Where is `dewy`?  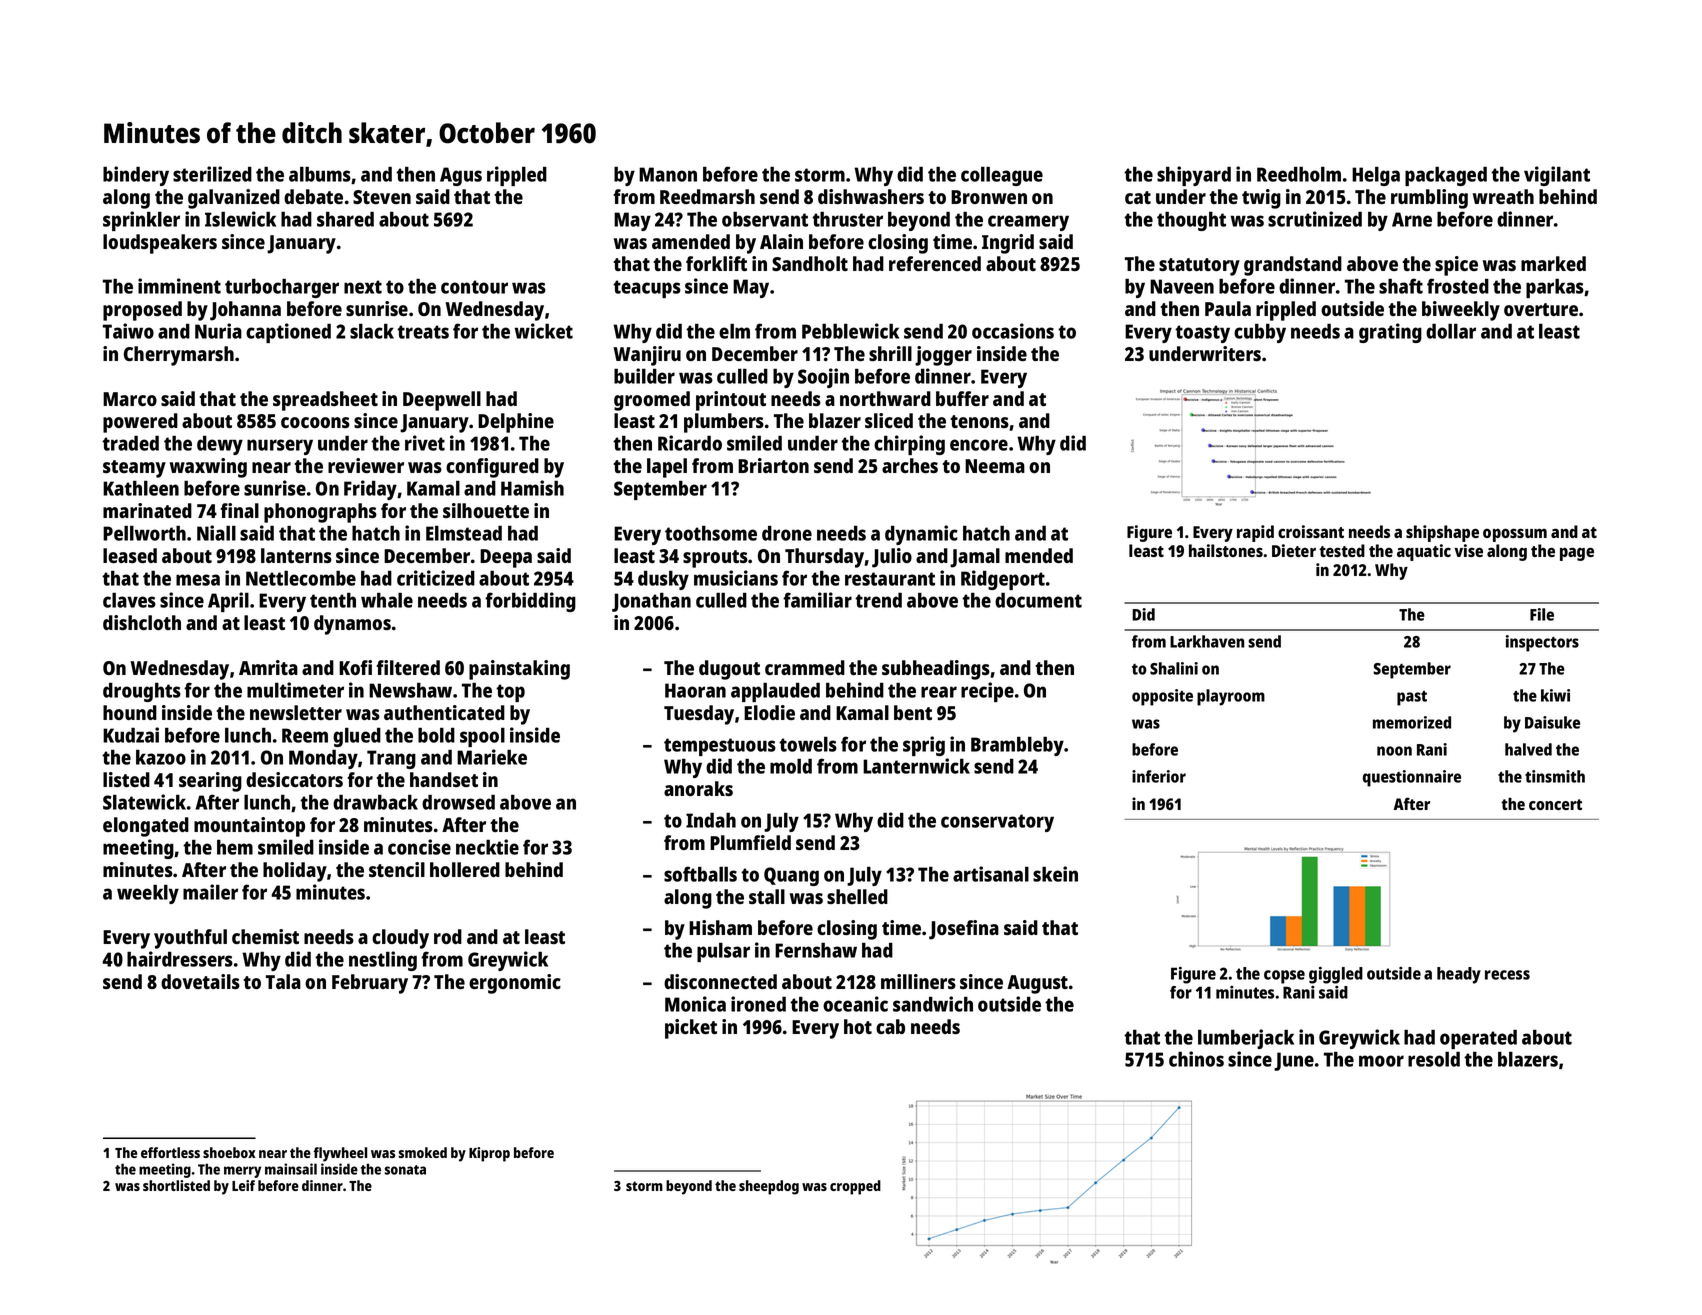
dewy is located at coordinates (220, 445).
